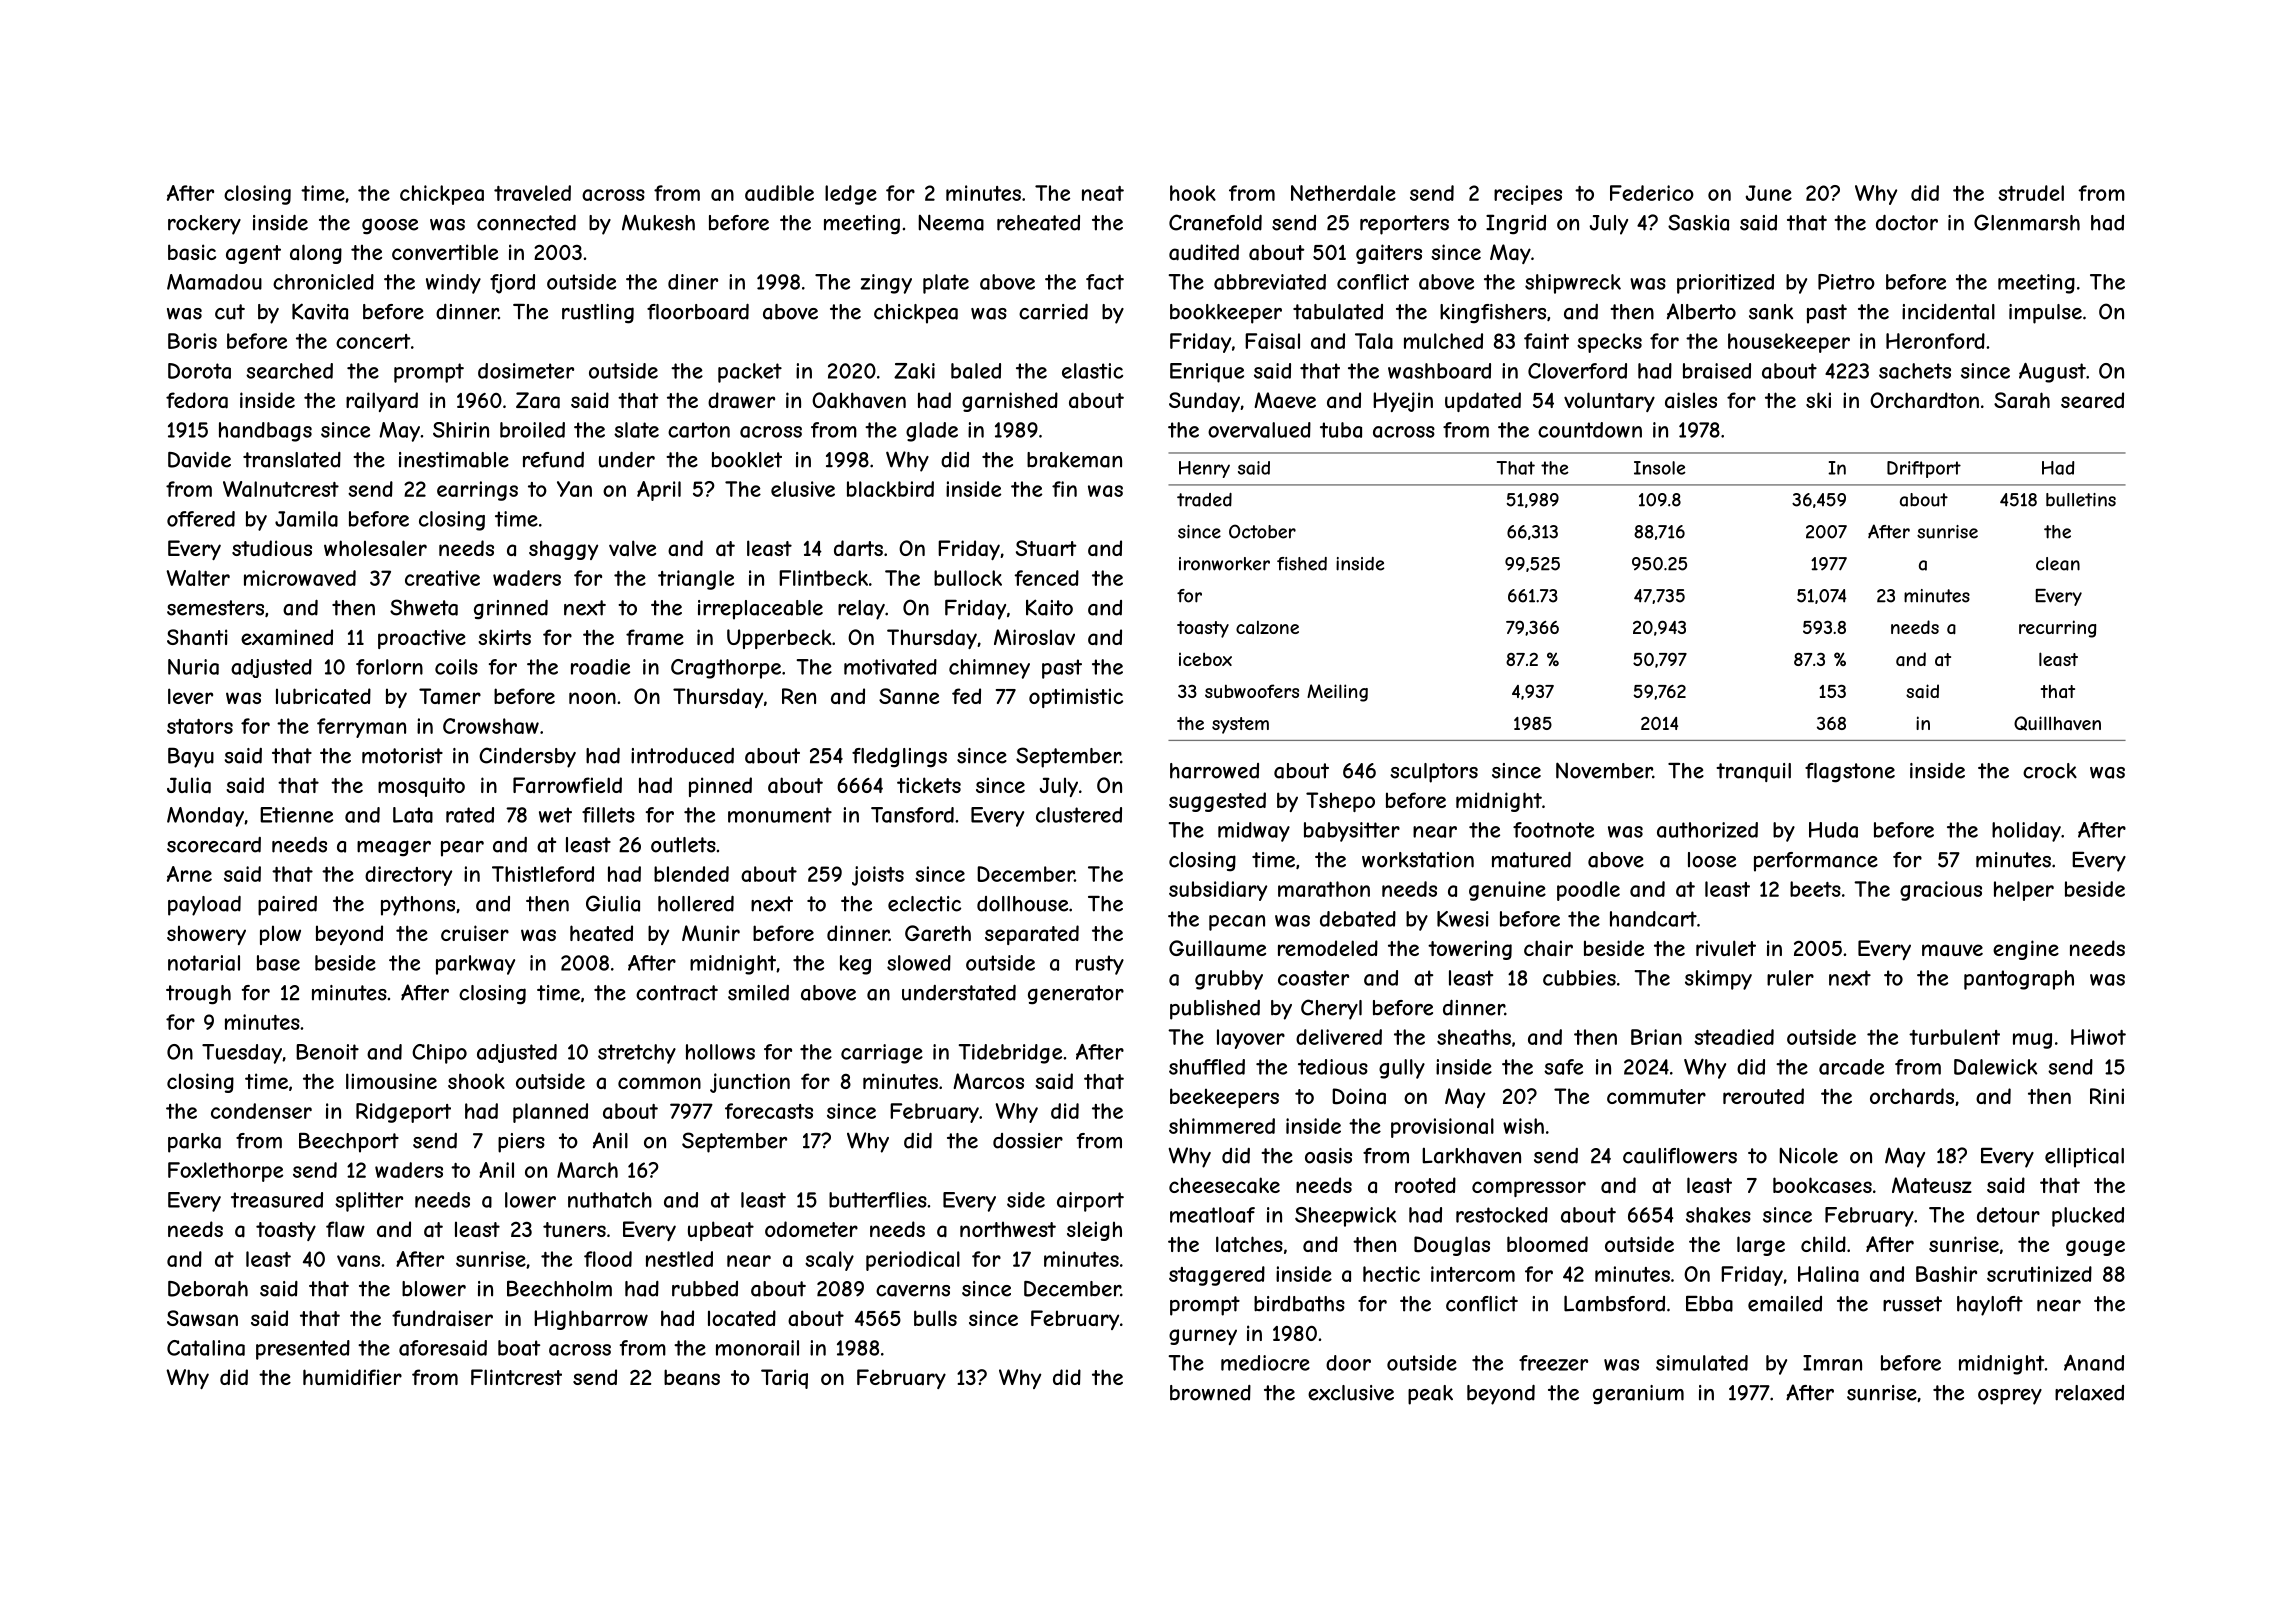 This image has width=2292, height=1620. I want to click on bulletins, so click(2081, 500).
